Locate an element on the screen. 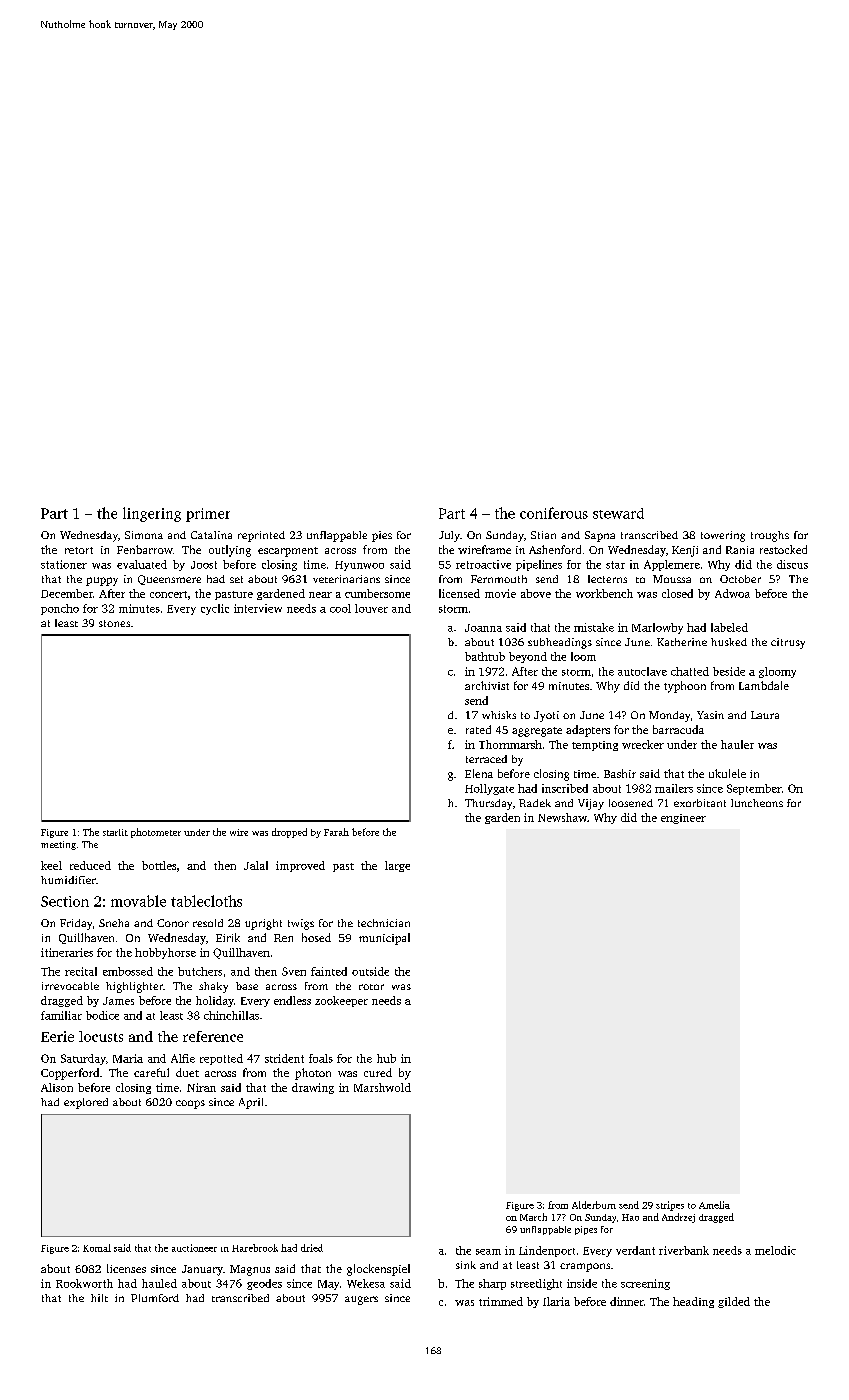 The width and height of the screenshot is (849, 1400). luncheons is located at coordinates (757, 803).
